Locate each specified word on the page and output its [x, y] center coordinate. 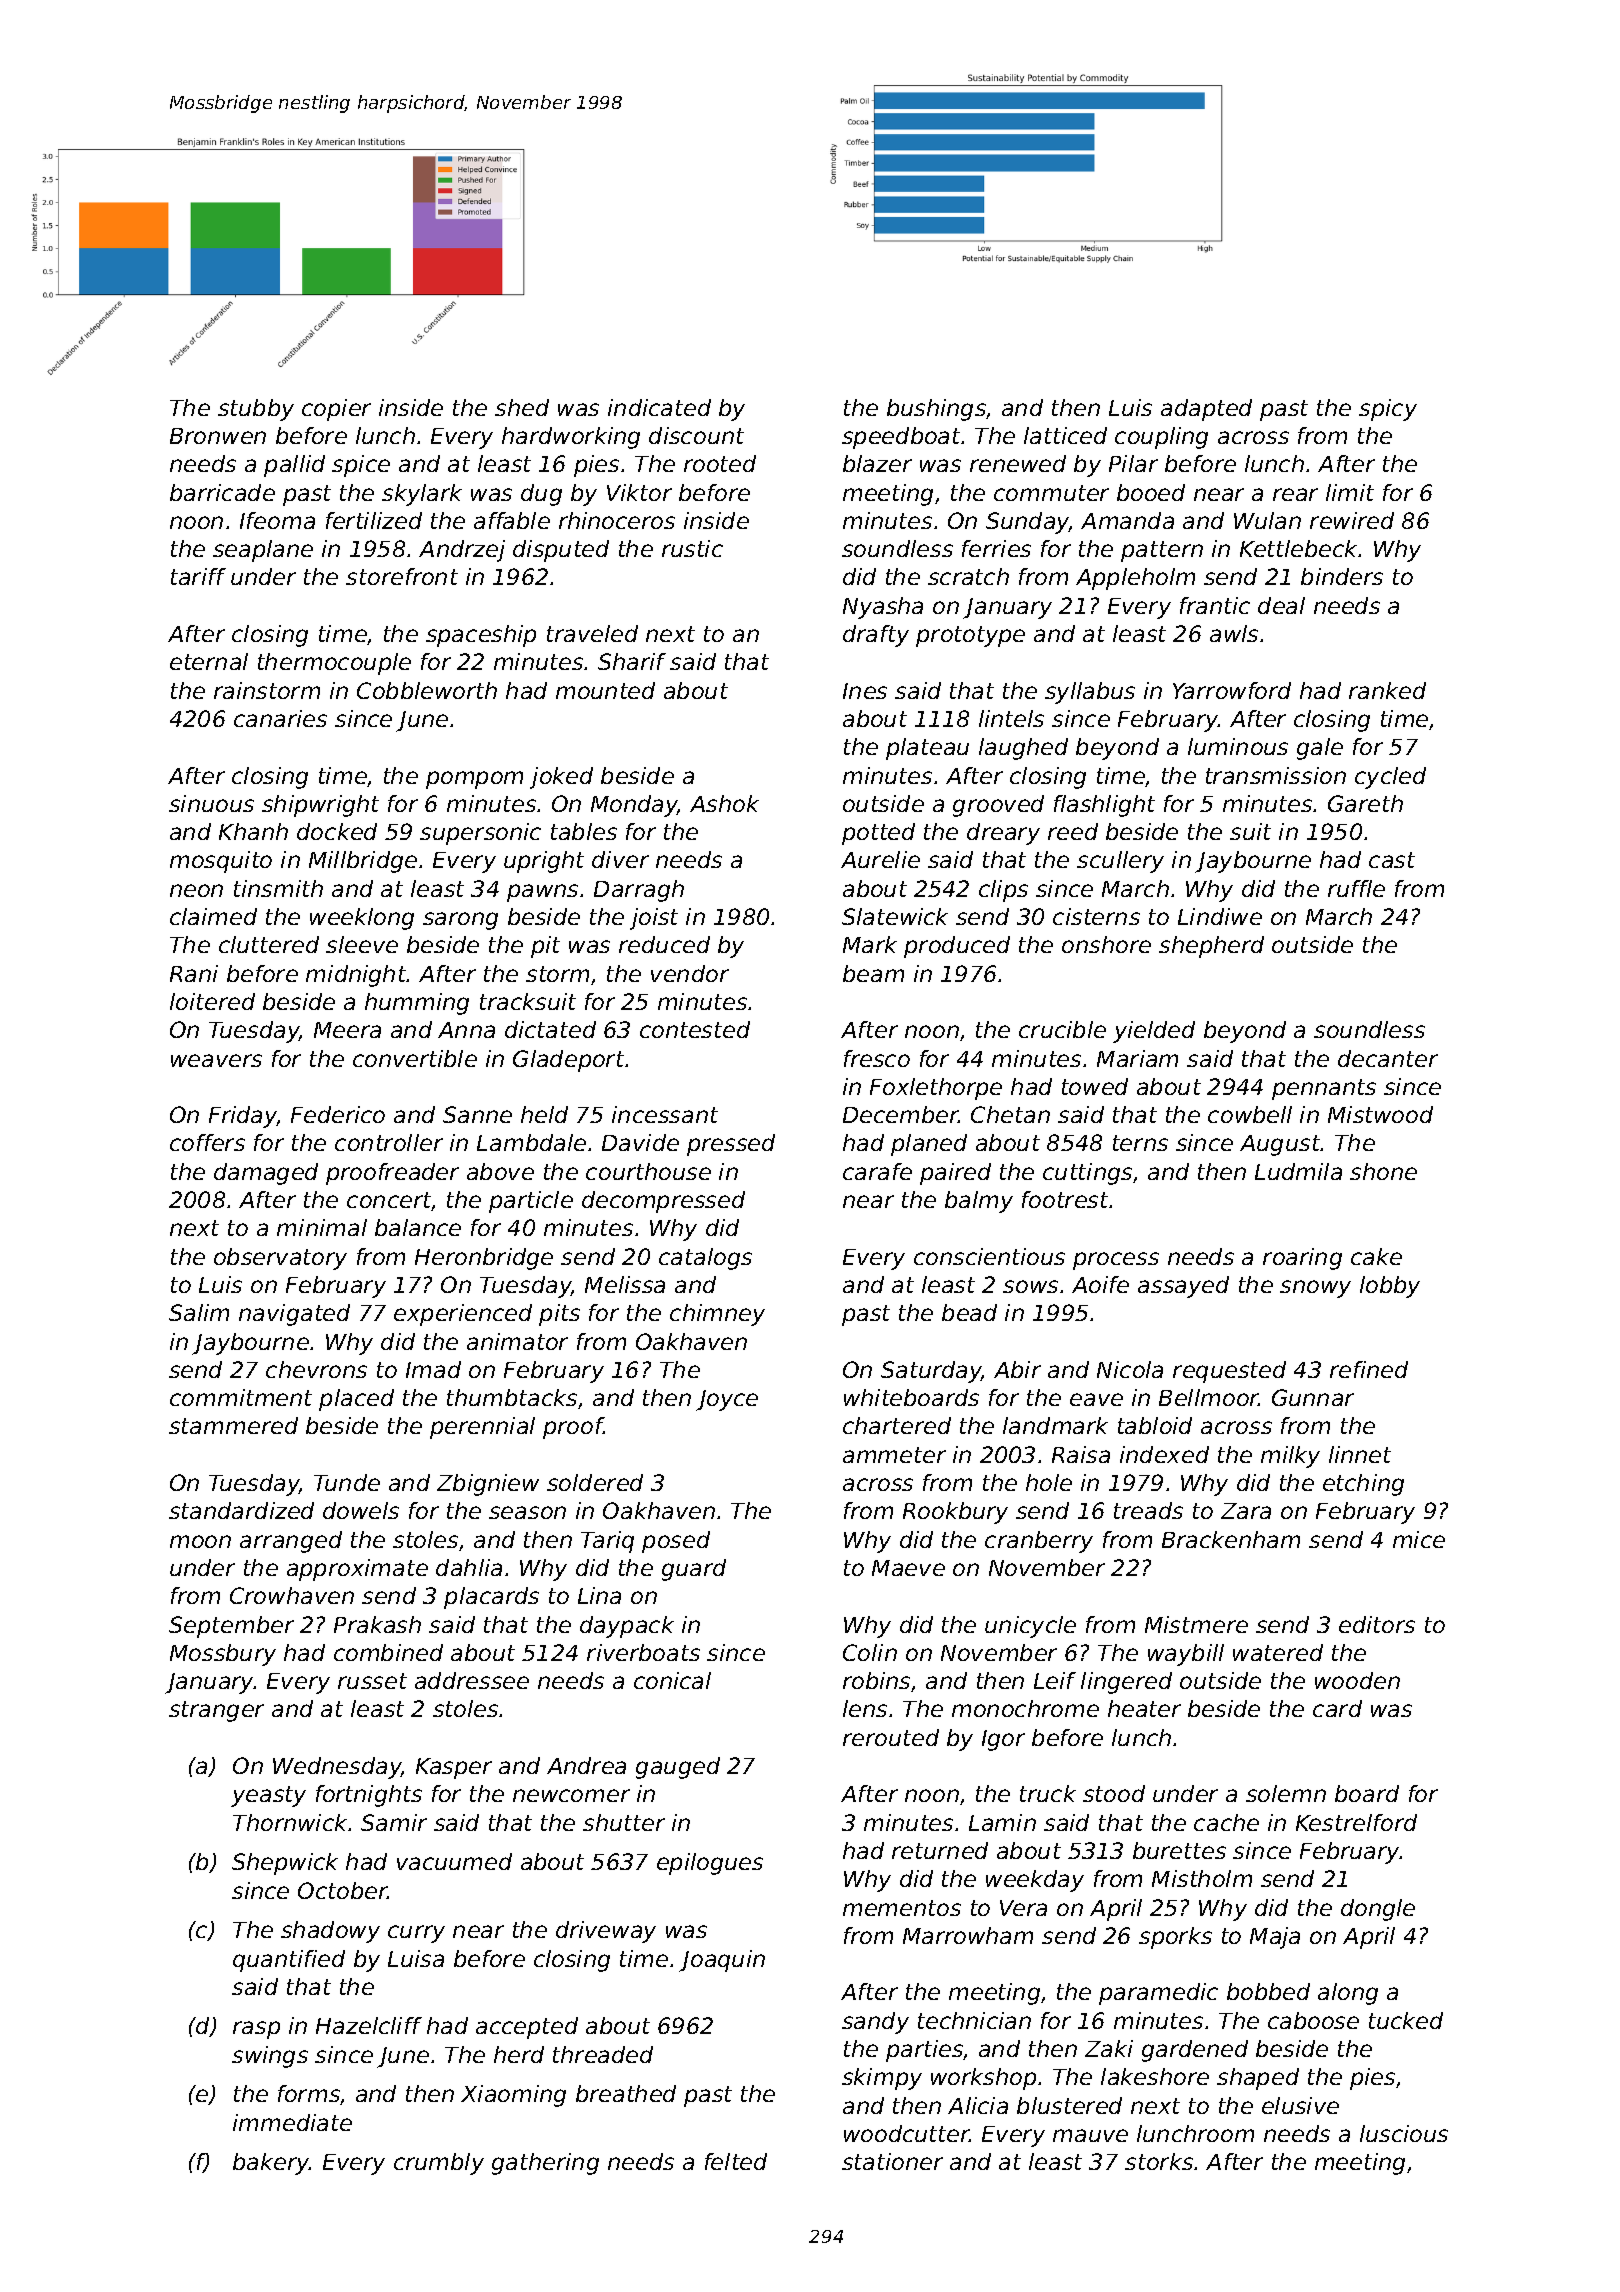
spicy [1388, 410]
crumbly [439, 2164]
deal [1281, 605]
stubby [256, 410]
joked [561, 778]
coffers [207, 1142]
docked [337, 831]
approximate [357, 1570]
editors [1377, 1624]
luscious [1404, 2133]
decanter [1388, 1058]
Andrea [586, 1765]
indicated [659, 407]
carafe [877, 1171]
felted [736, 2161]
